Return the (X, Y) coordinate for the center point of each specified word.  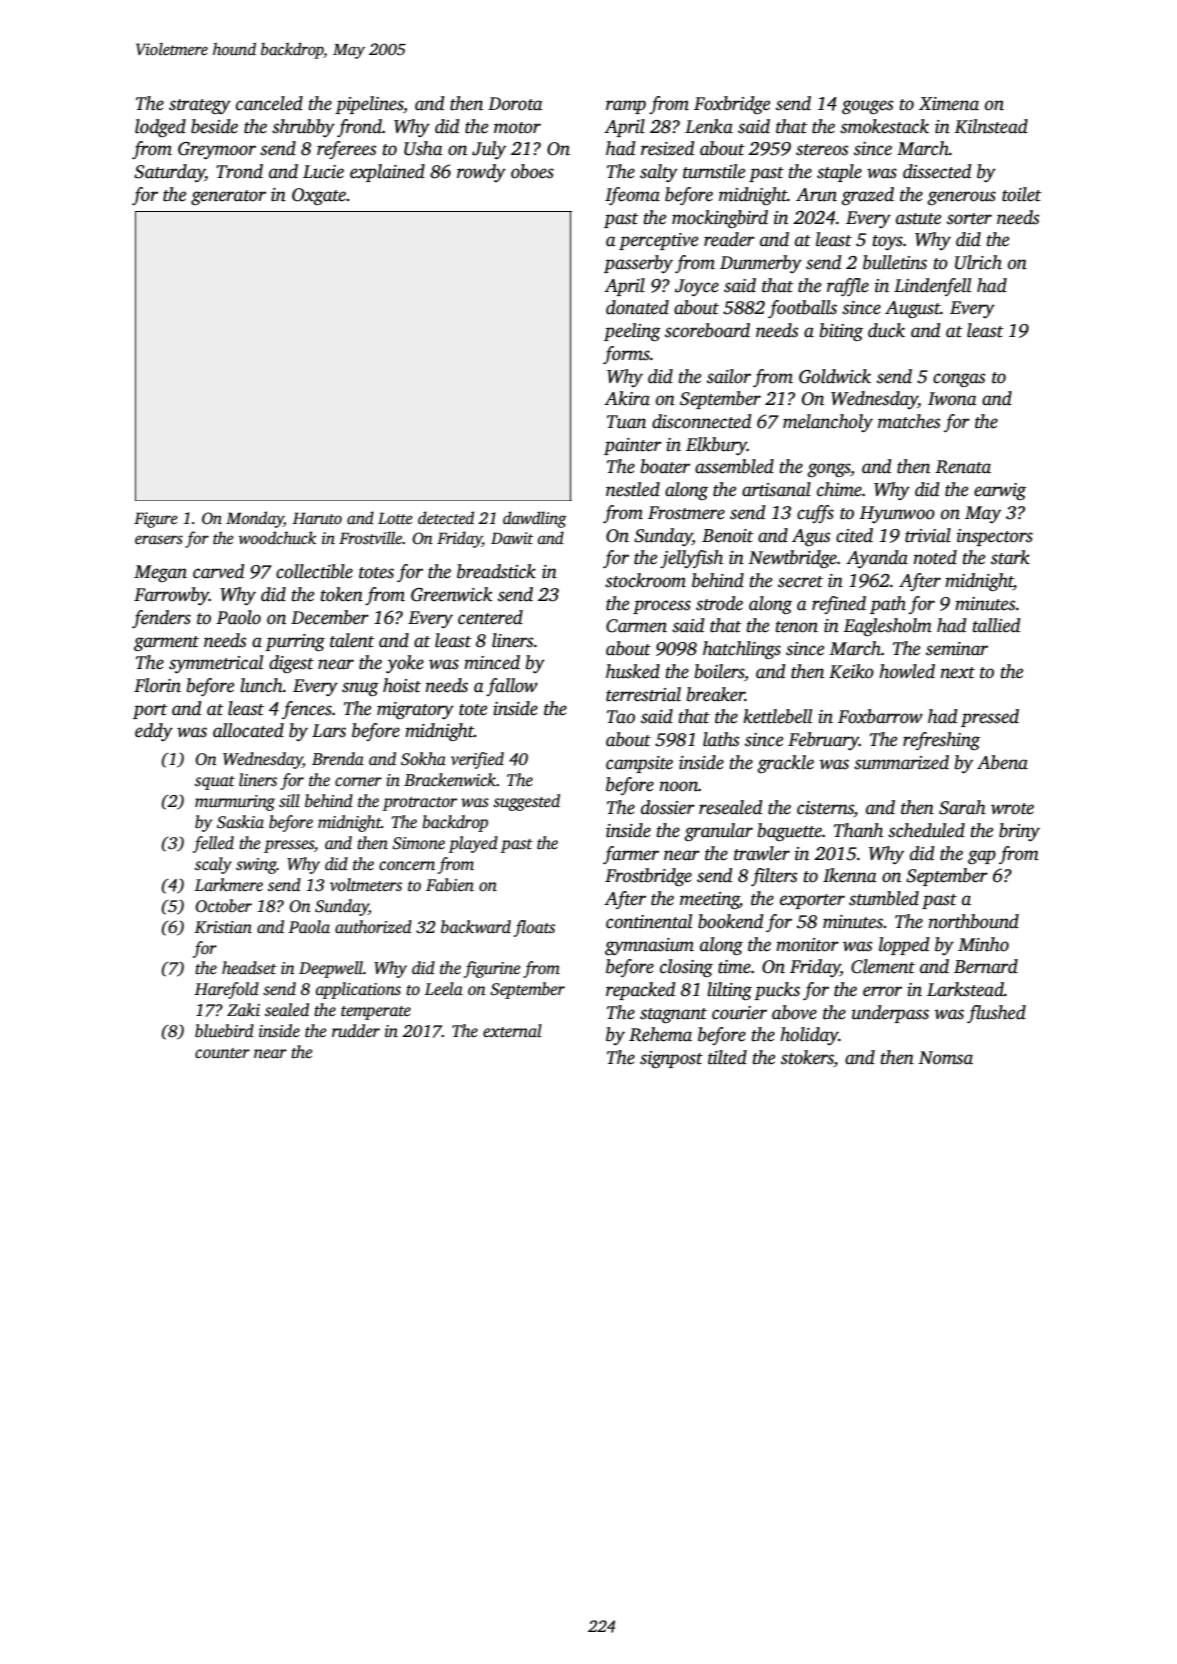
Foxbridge (732, 105)
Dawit (512, 538)
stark (1010, 557)
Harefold (226, 990)
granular (718, 832)
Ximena (949, 104)
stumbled (884, 898)
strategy (200, 106)
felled (213, 844)
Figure (156, 520)
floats (534, 928)
